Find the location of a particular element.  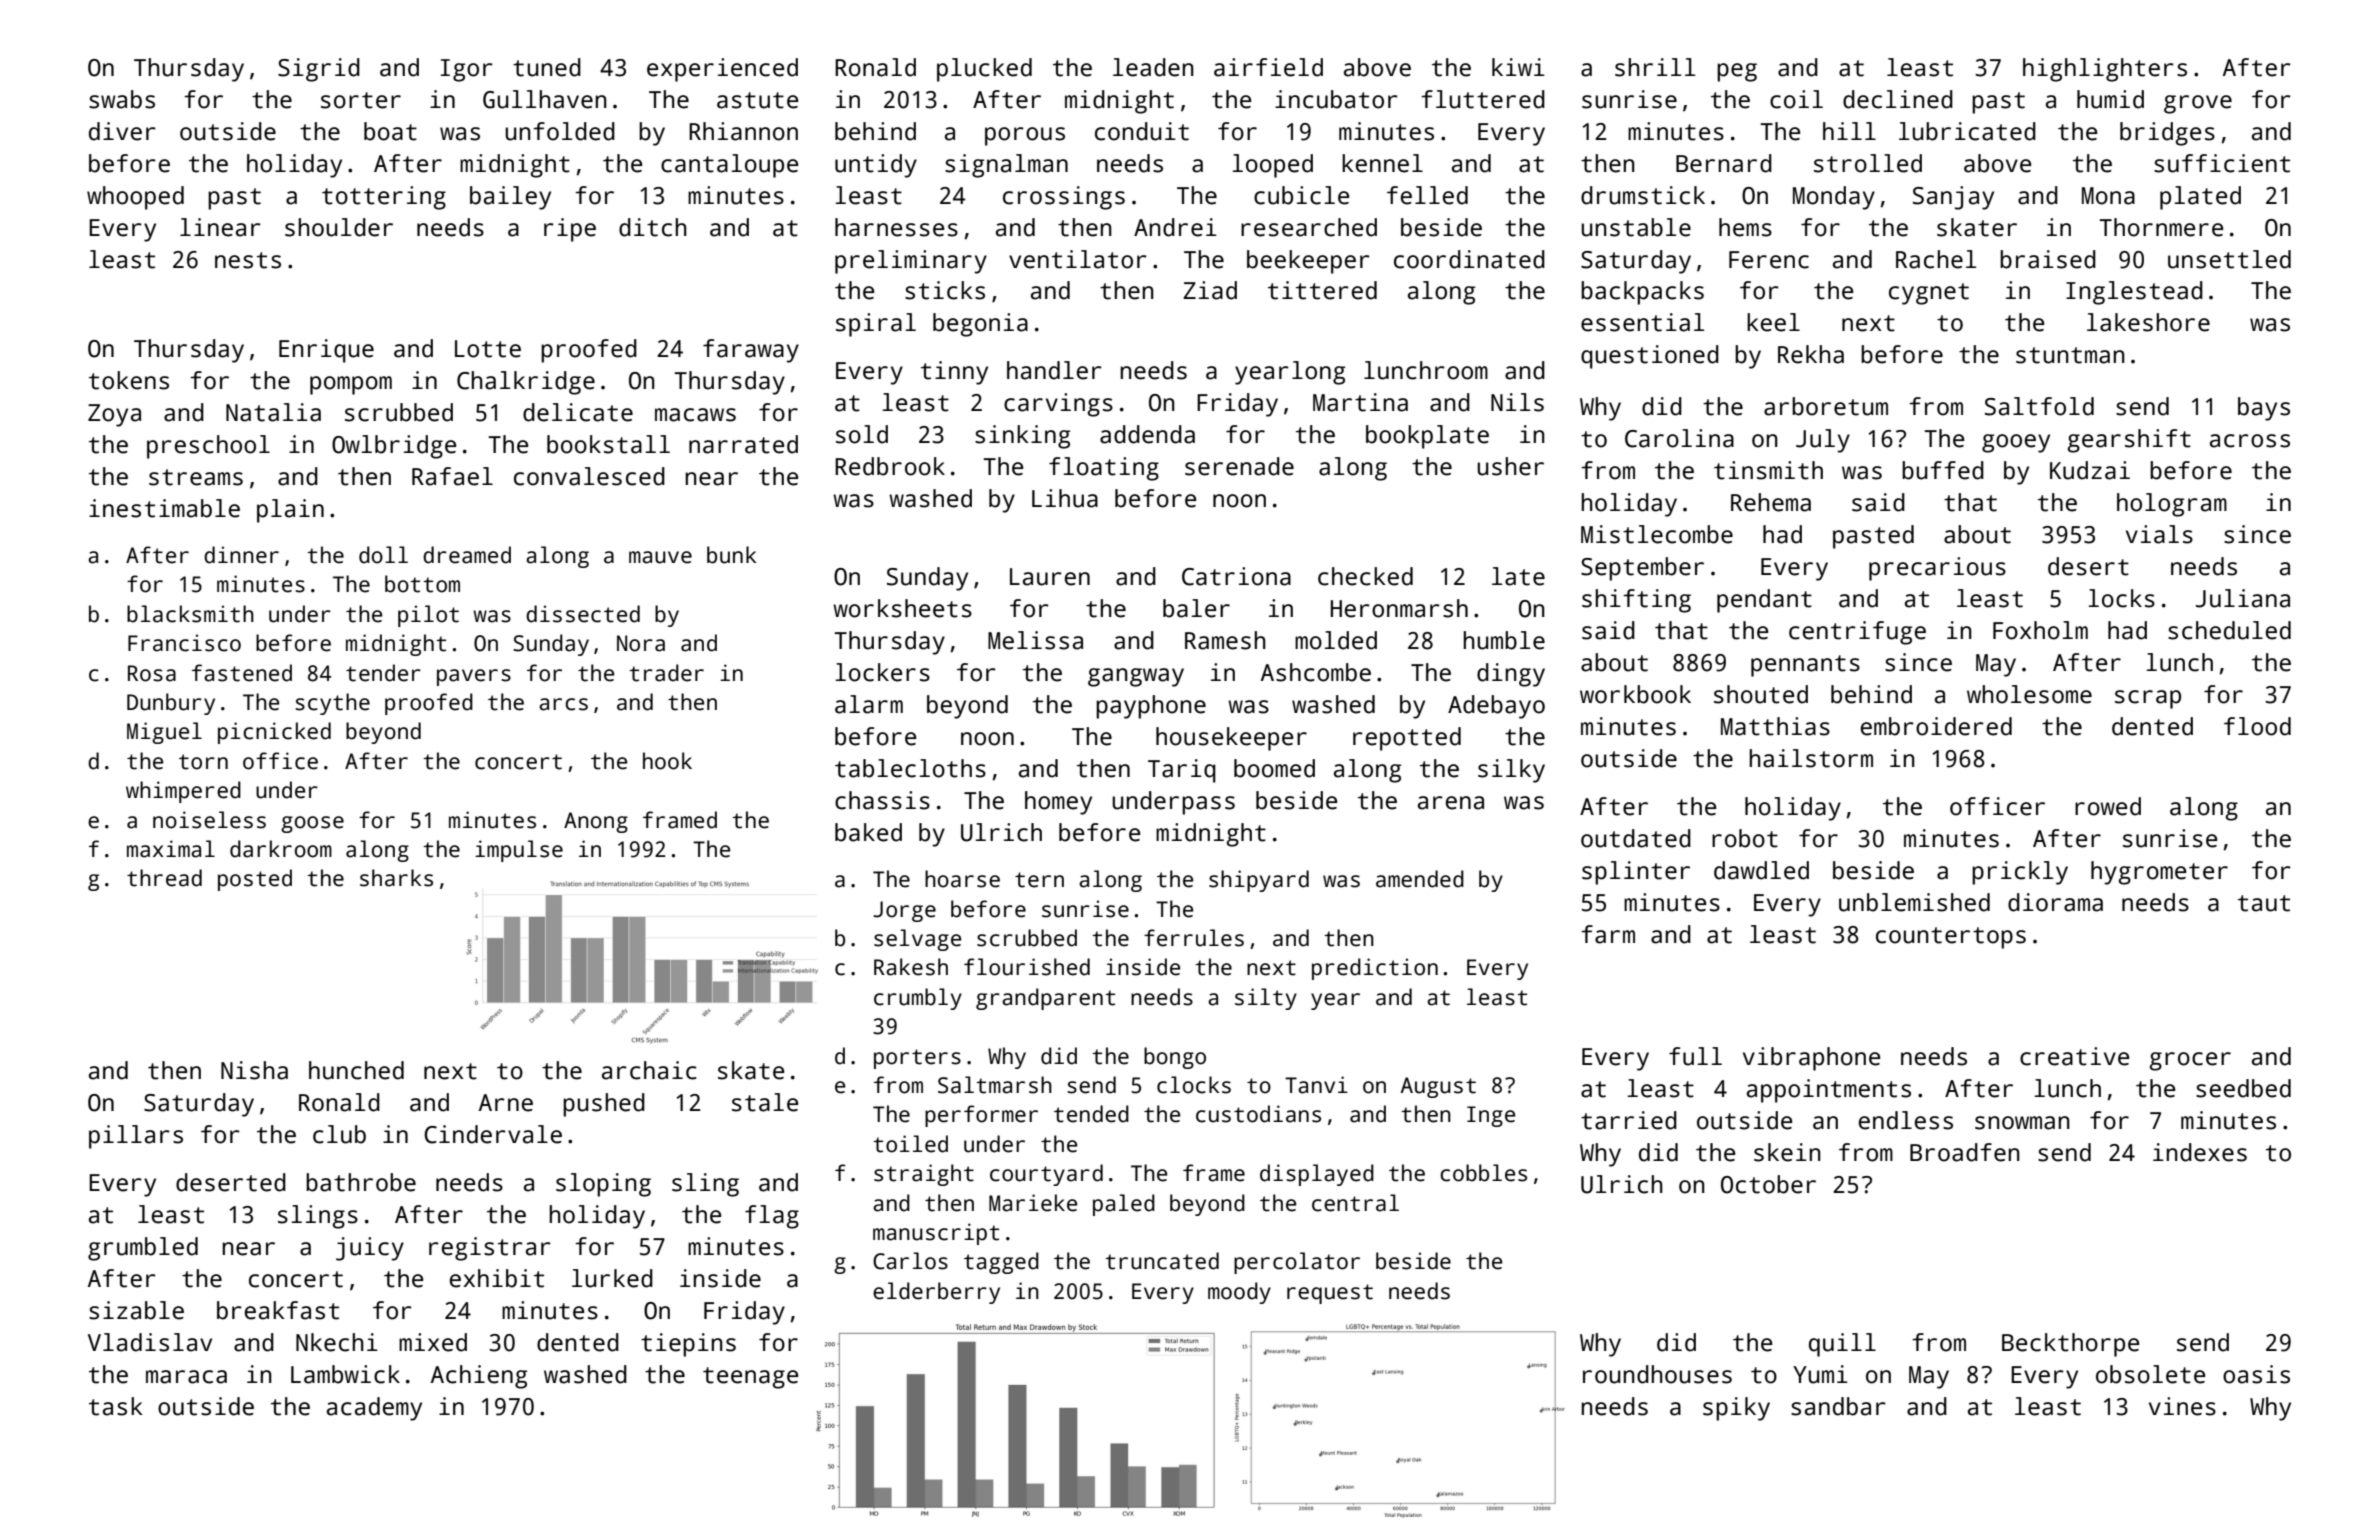

Foxholm is located at coordinates (2040, 630).
